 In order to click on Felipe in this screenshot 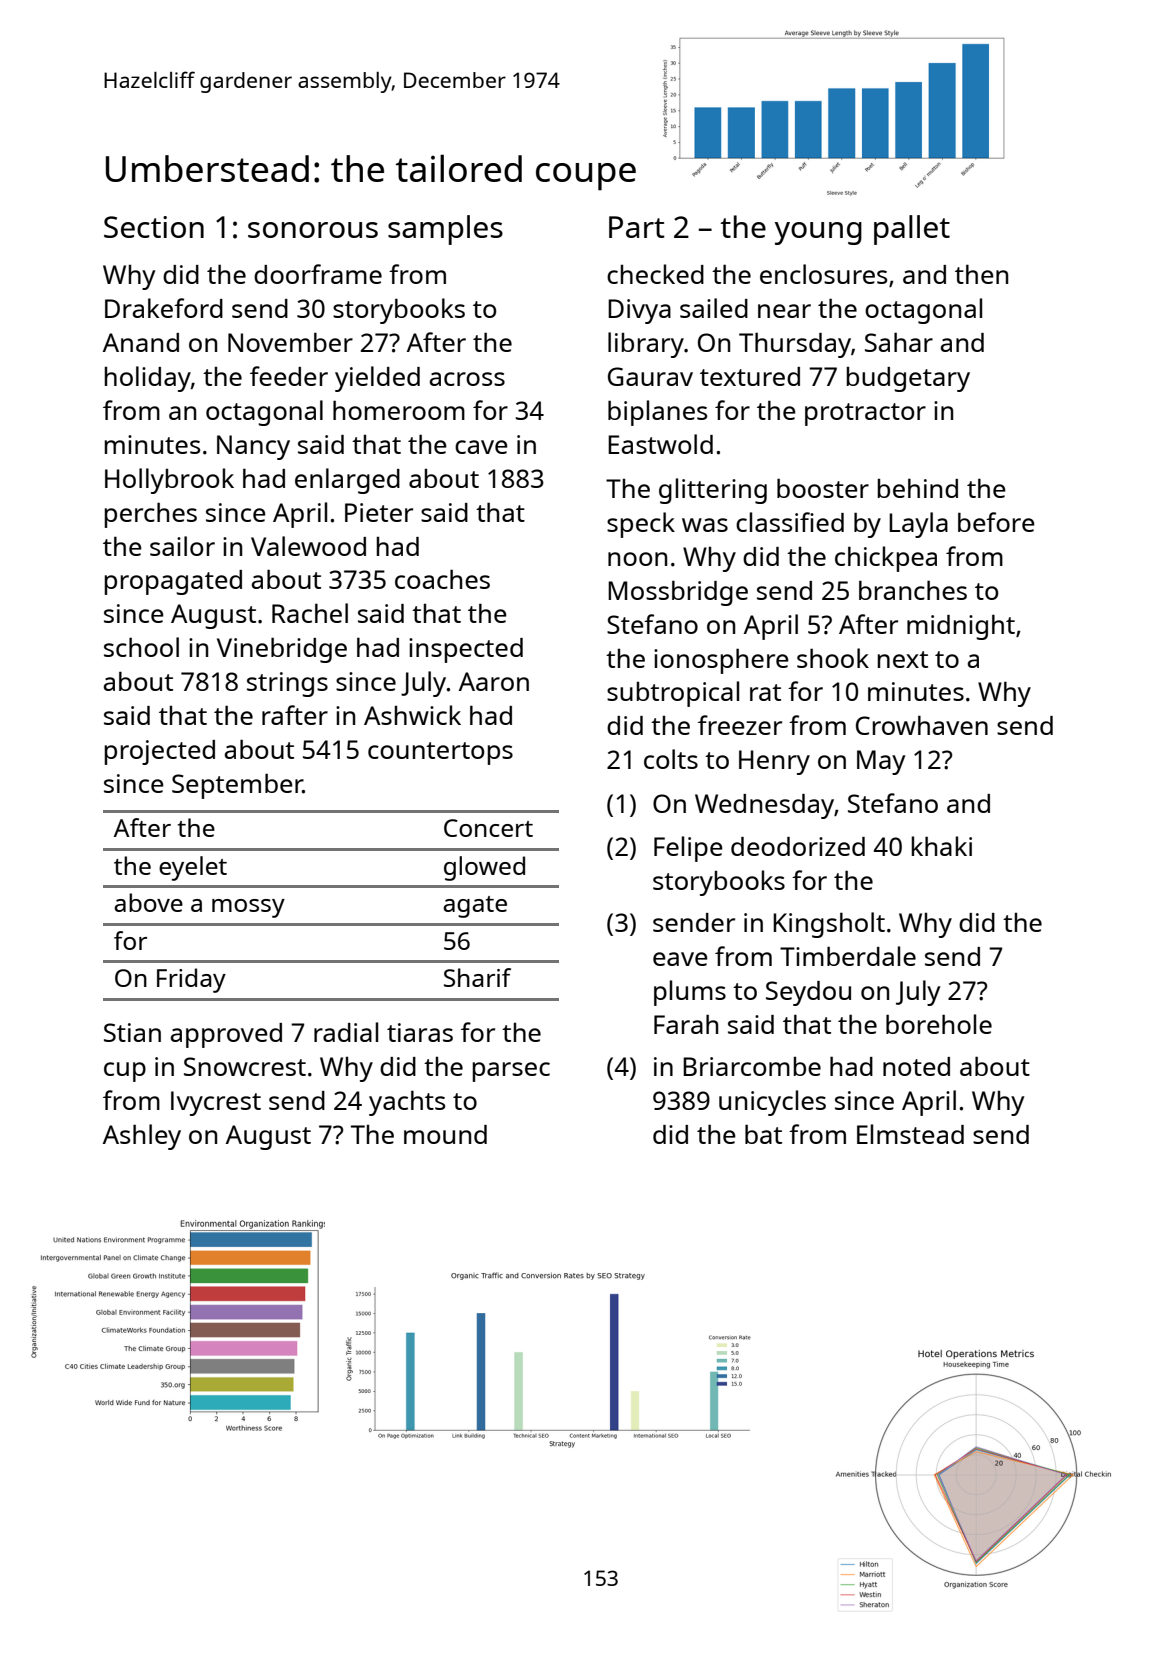, I will do `click(688, 849)`.
